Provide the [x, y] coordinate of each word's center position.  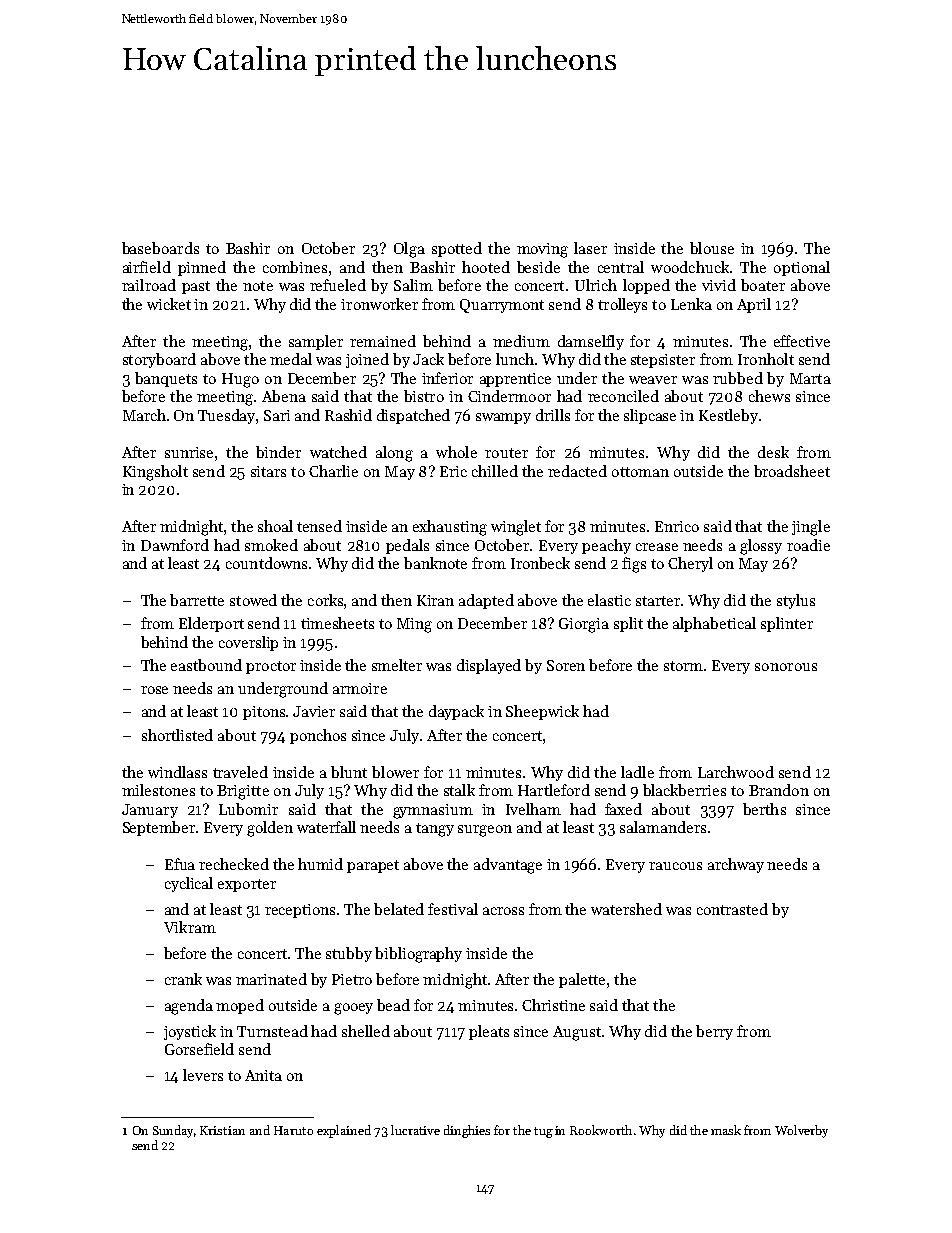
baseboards [160, 248]
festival [453, 909]
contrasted [732, 909]
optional [802, 268]
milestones [158, 790]
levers [203, 1075]
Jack [428, 359]
